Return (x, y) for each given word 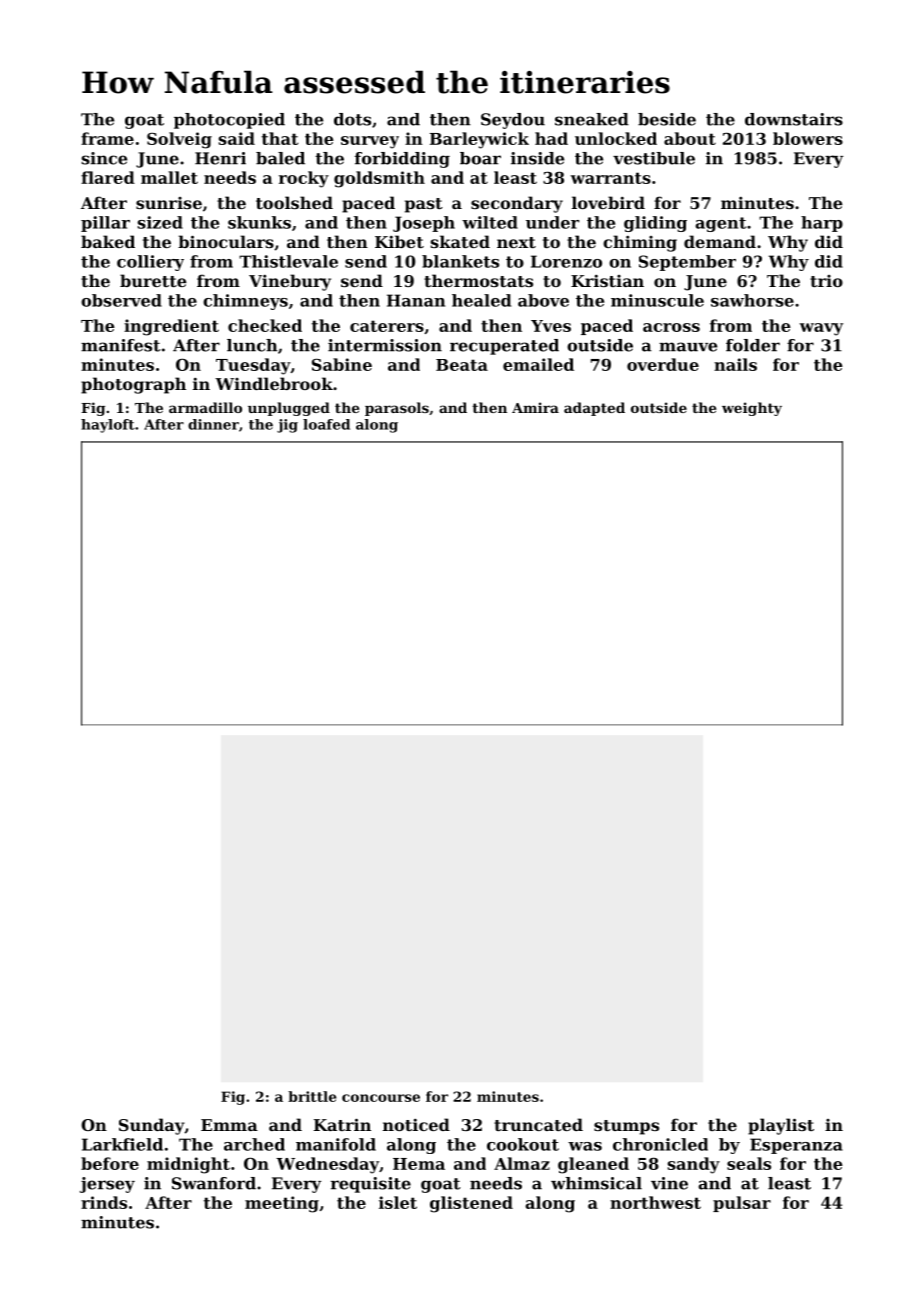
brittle (312, 1096)
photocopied (229, 121)
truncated (538, 1124)
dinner (213, 424)
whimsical (596, 1183)
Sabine (342, 364)
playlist (781, 1126)
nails (735, 364)
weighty (752, 409)
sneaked (592, 119)
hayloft (108, 426)
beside (667, 119)
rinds (104, 1202)
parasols (397, 409)
